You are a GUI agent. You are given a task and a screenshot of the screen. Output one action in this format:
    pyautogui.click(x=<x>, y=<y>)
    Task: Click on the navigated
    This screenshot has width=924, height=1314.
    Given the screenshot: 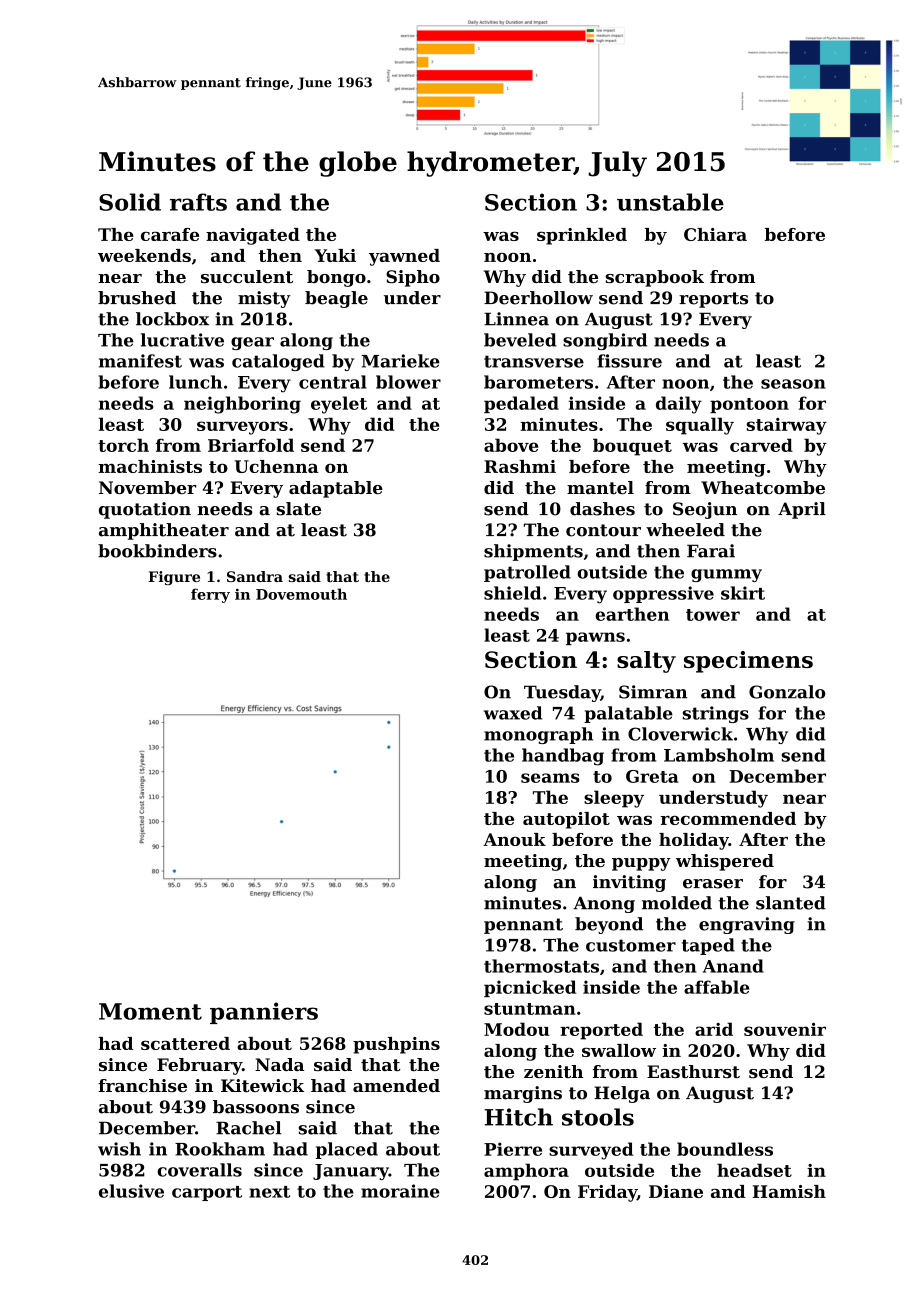 What is the action you would take?
    pyautogui.click(x=253, y=236)
